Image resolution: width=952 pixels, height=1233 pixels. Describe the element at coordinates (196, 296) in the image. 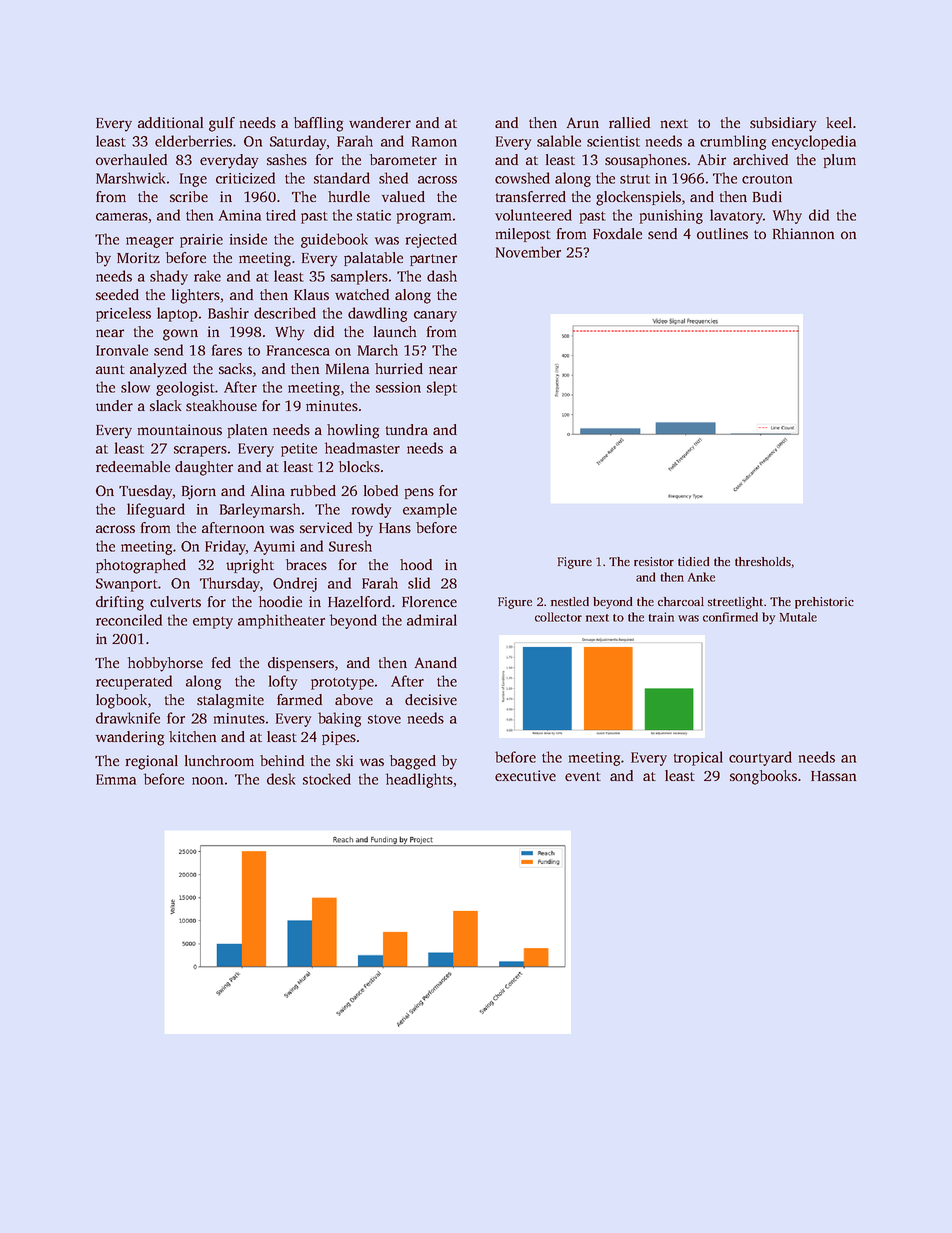

I see `lighters` at that location.
